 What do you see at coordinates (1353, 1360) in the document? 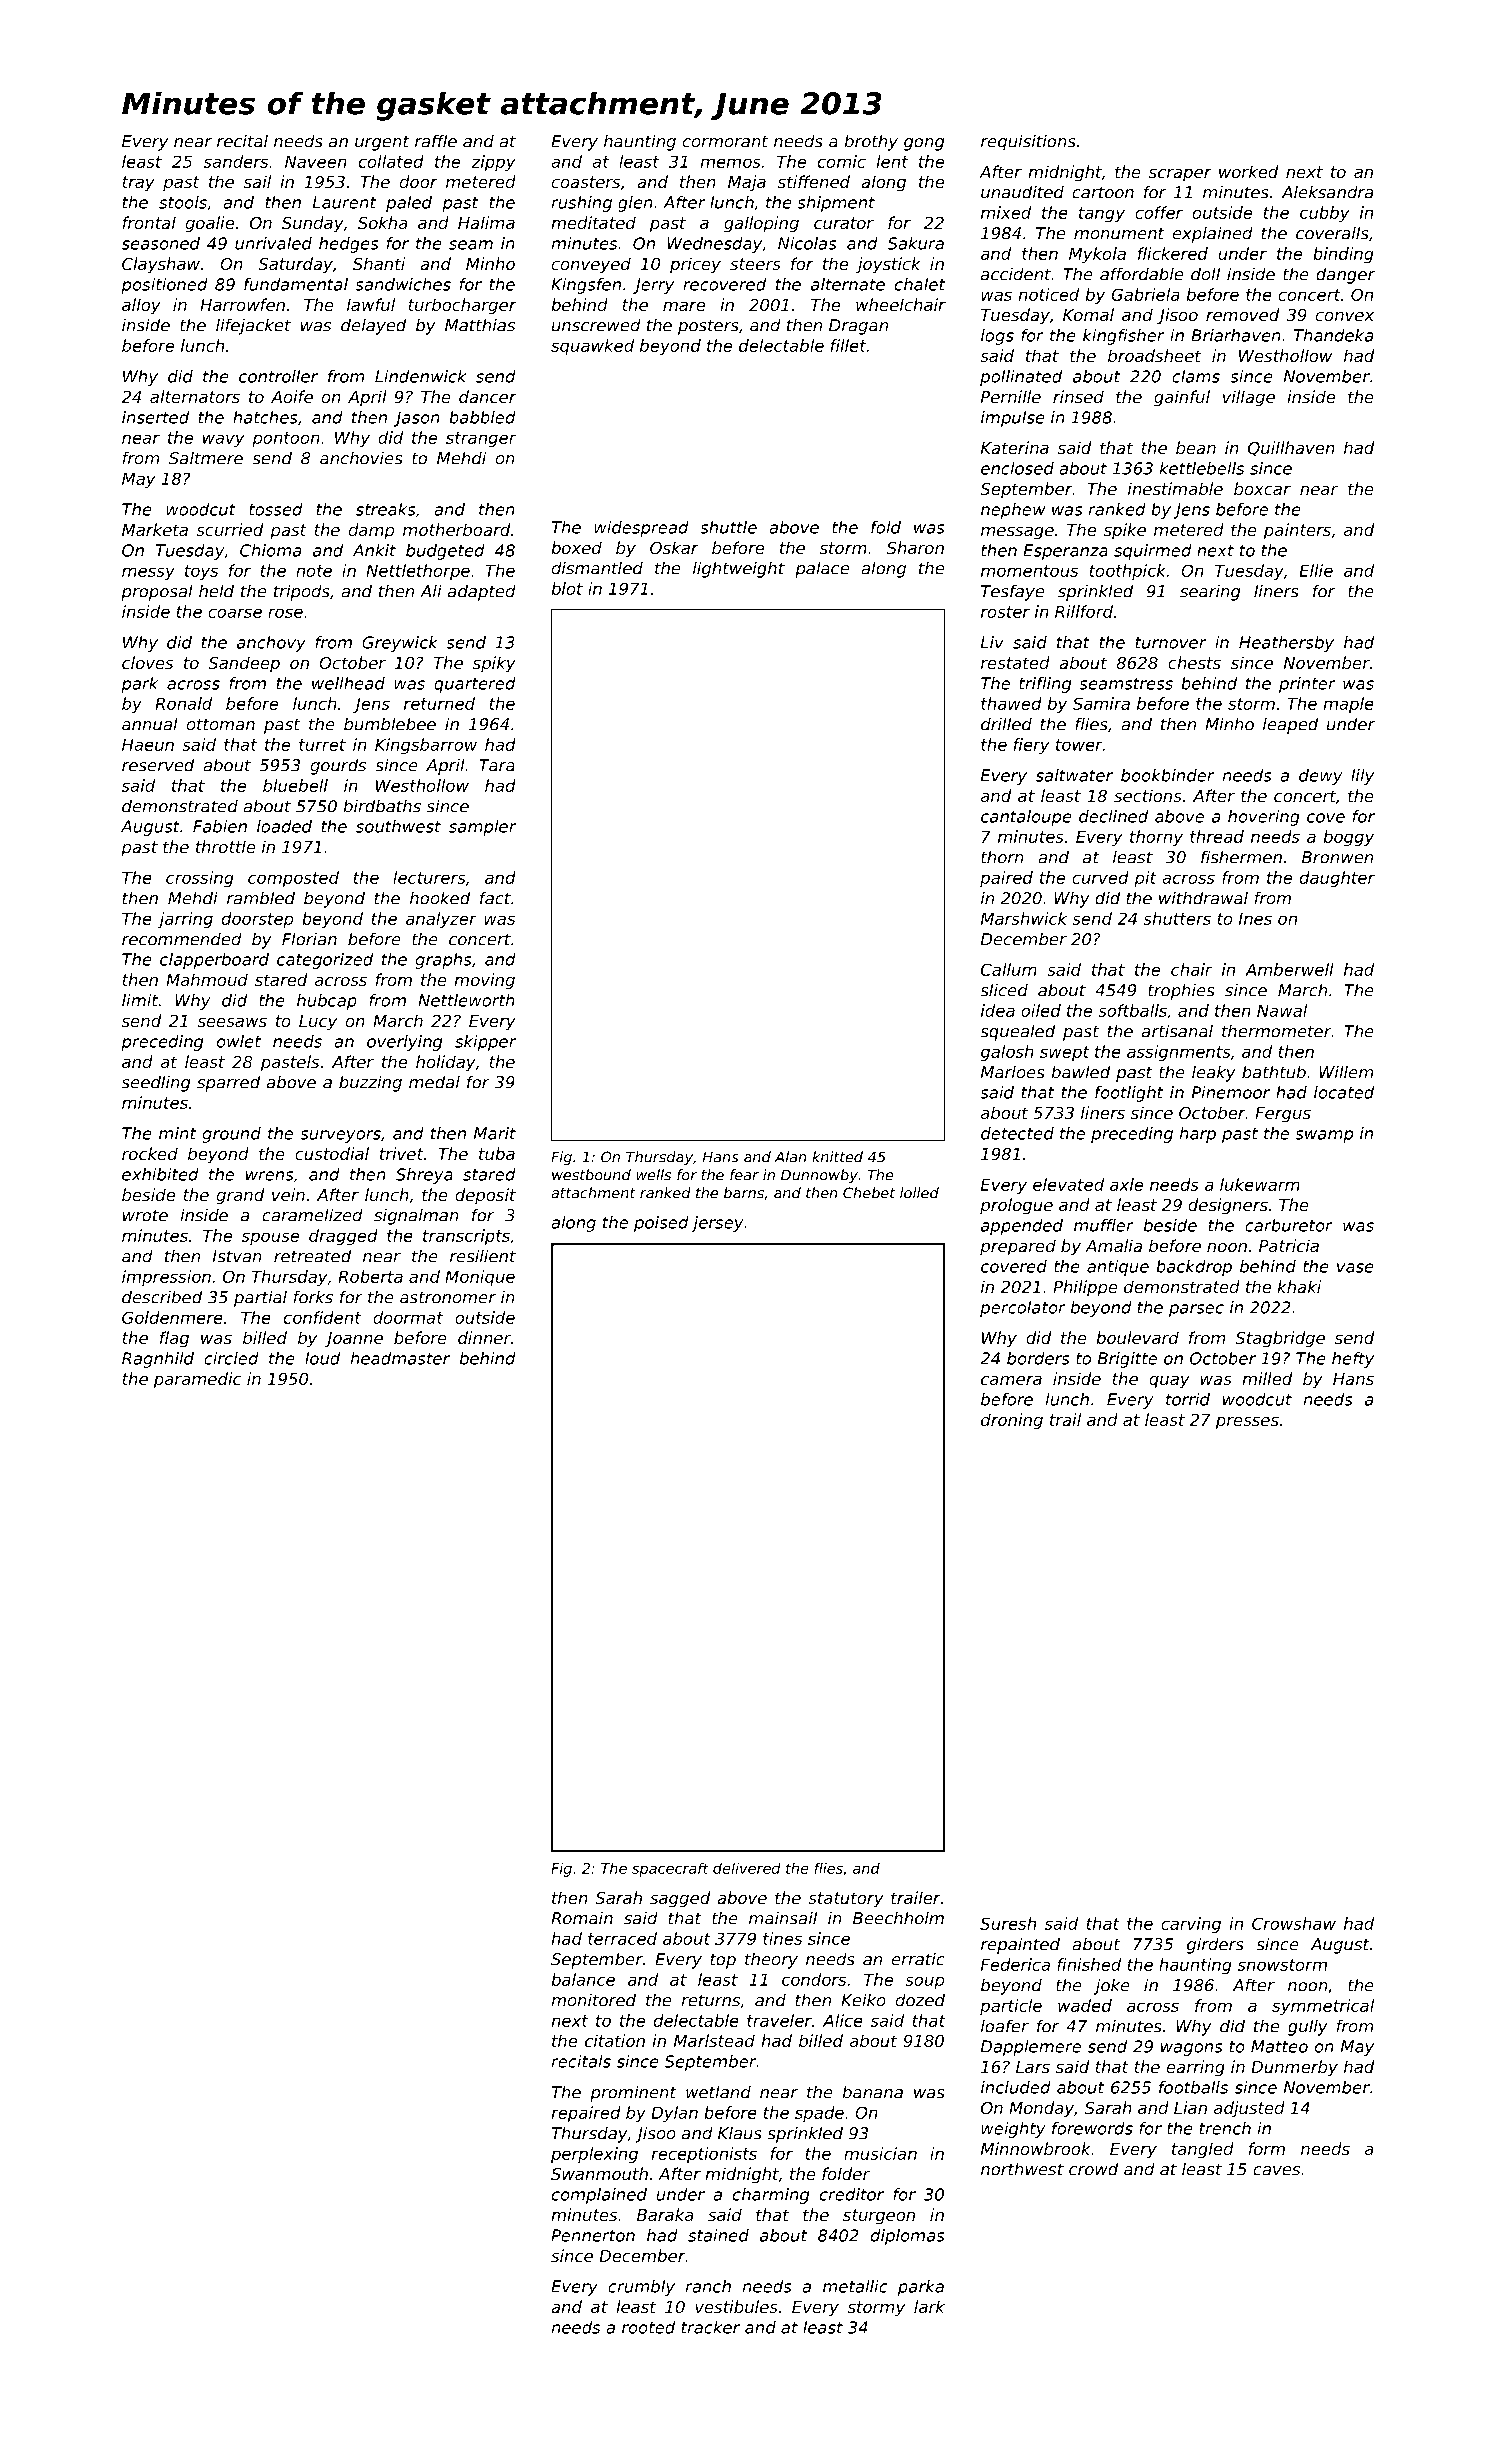
I see `hefty` at bounding box center [1353, 1360].
